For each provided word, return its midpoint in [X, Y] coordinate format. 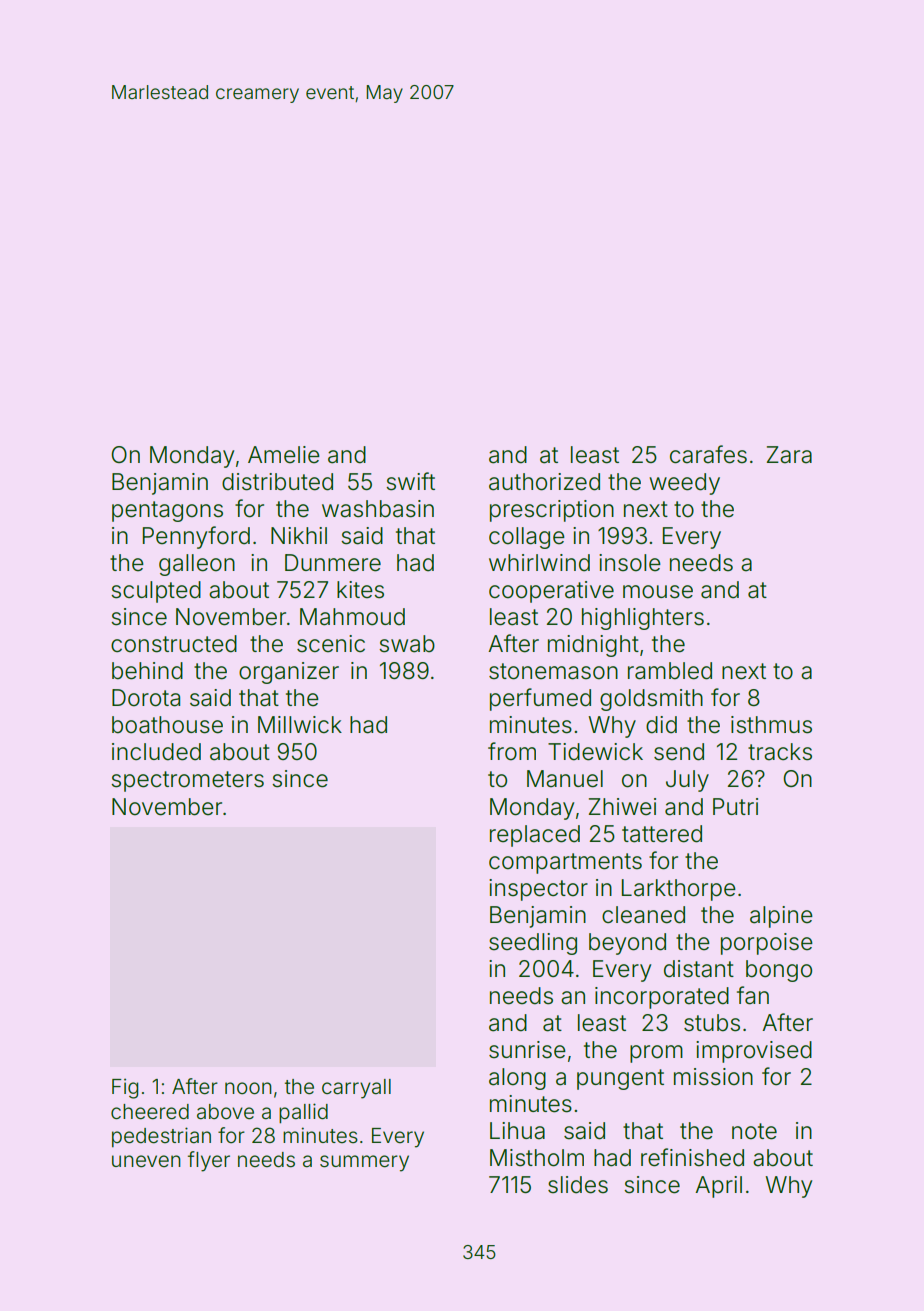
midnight [593, 646]
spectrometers [187, 781]
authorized [544, 482]
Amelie [284, 455]
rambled [670, 671]
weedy [684, 484]
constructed [174, 644]
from [512, 751]
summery [364, 1163]
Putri [735, 806]
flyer [209, 1161]
